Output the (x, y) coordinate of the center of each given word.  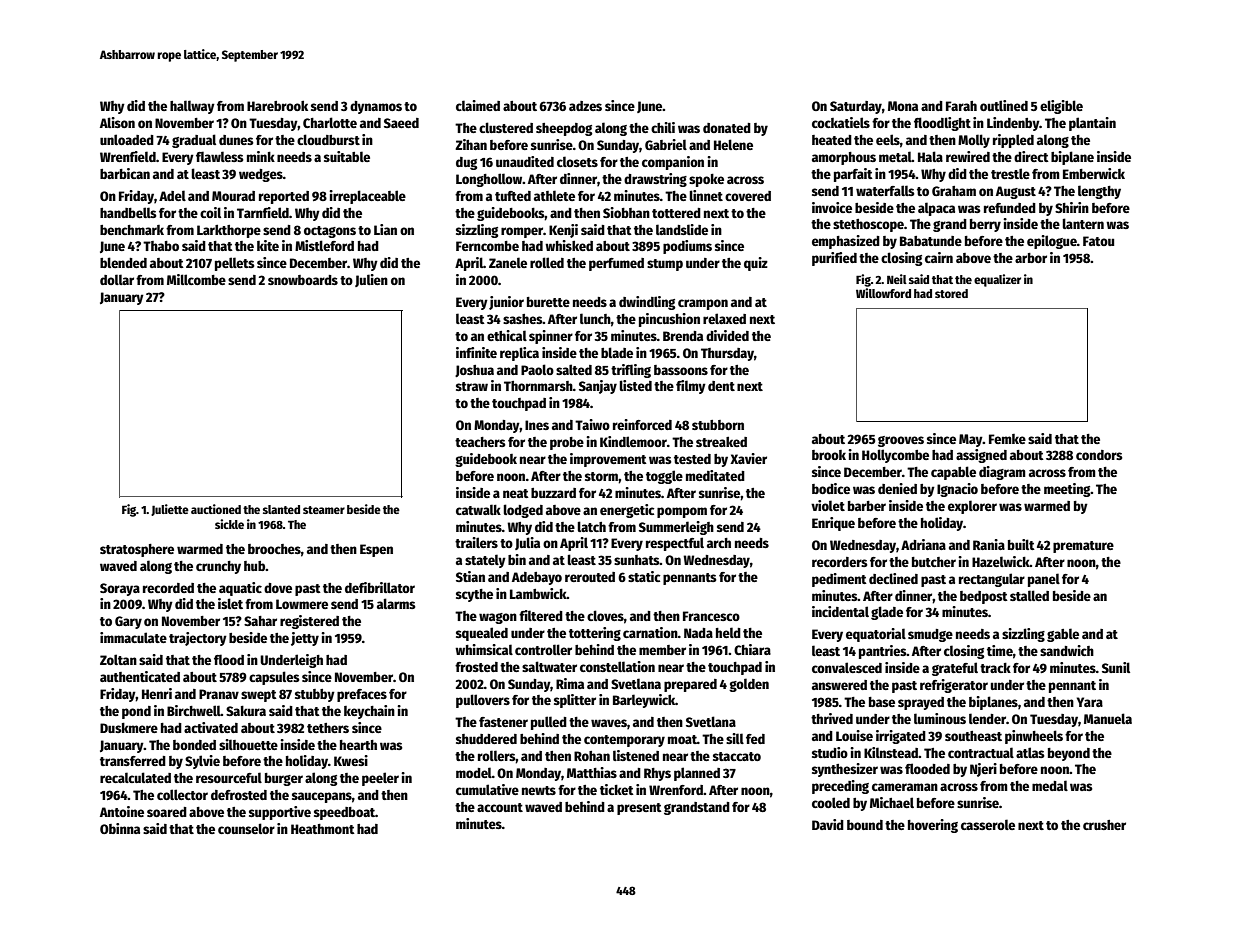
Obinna (120, 828)
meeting (1067, 490)
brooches (274, 549)
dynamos (376, 107)
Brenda (683, 336)
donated (727, 128)
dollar (117, 279)
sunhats (637, 560)
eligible (1061, 107)
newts (539, 790)
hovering (933, 826)
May (971, 440)
